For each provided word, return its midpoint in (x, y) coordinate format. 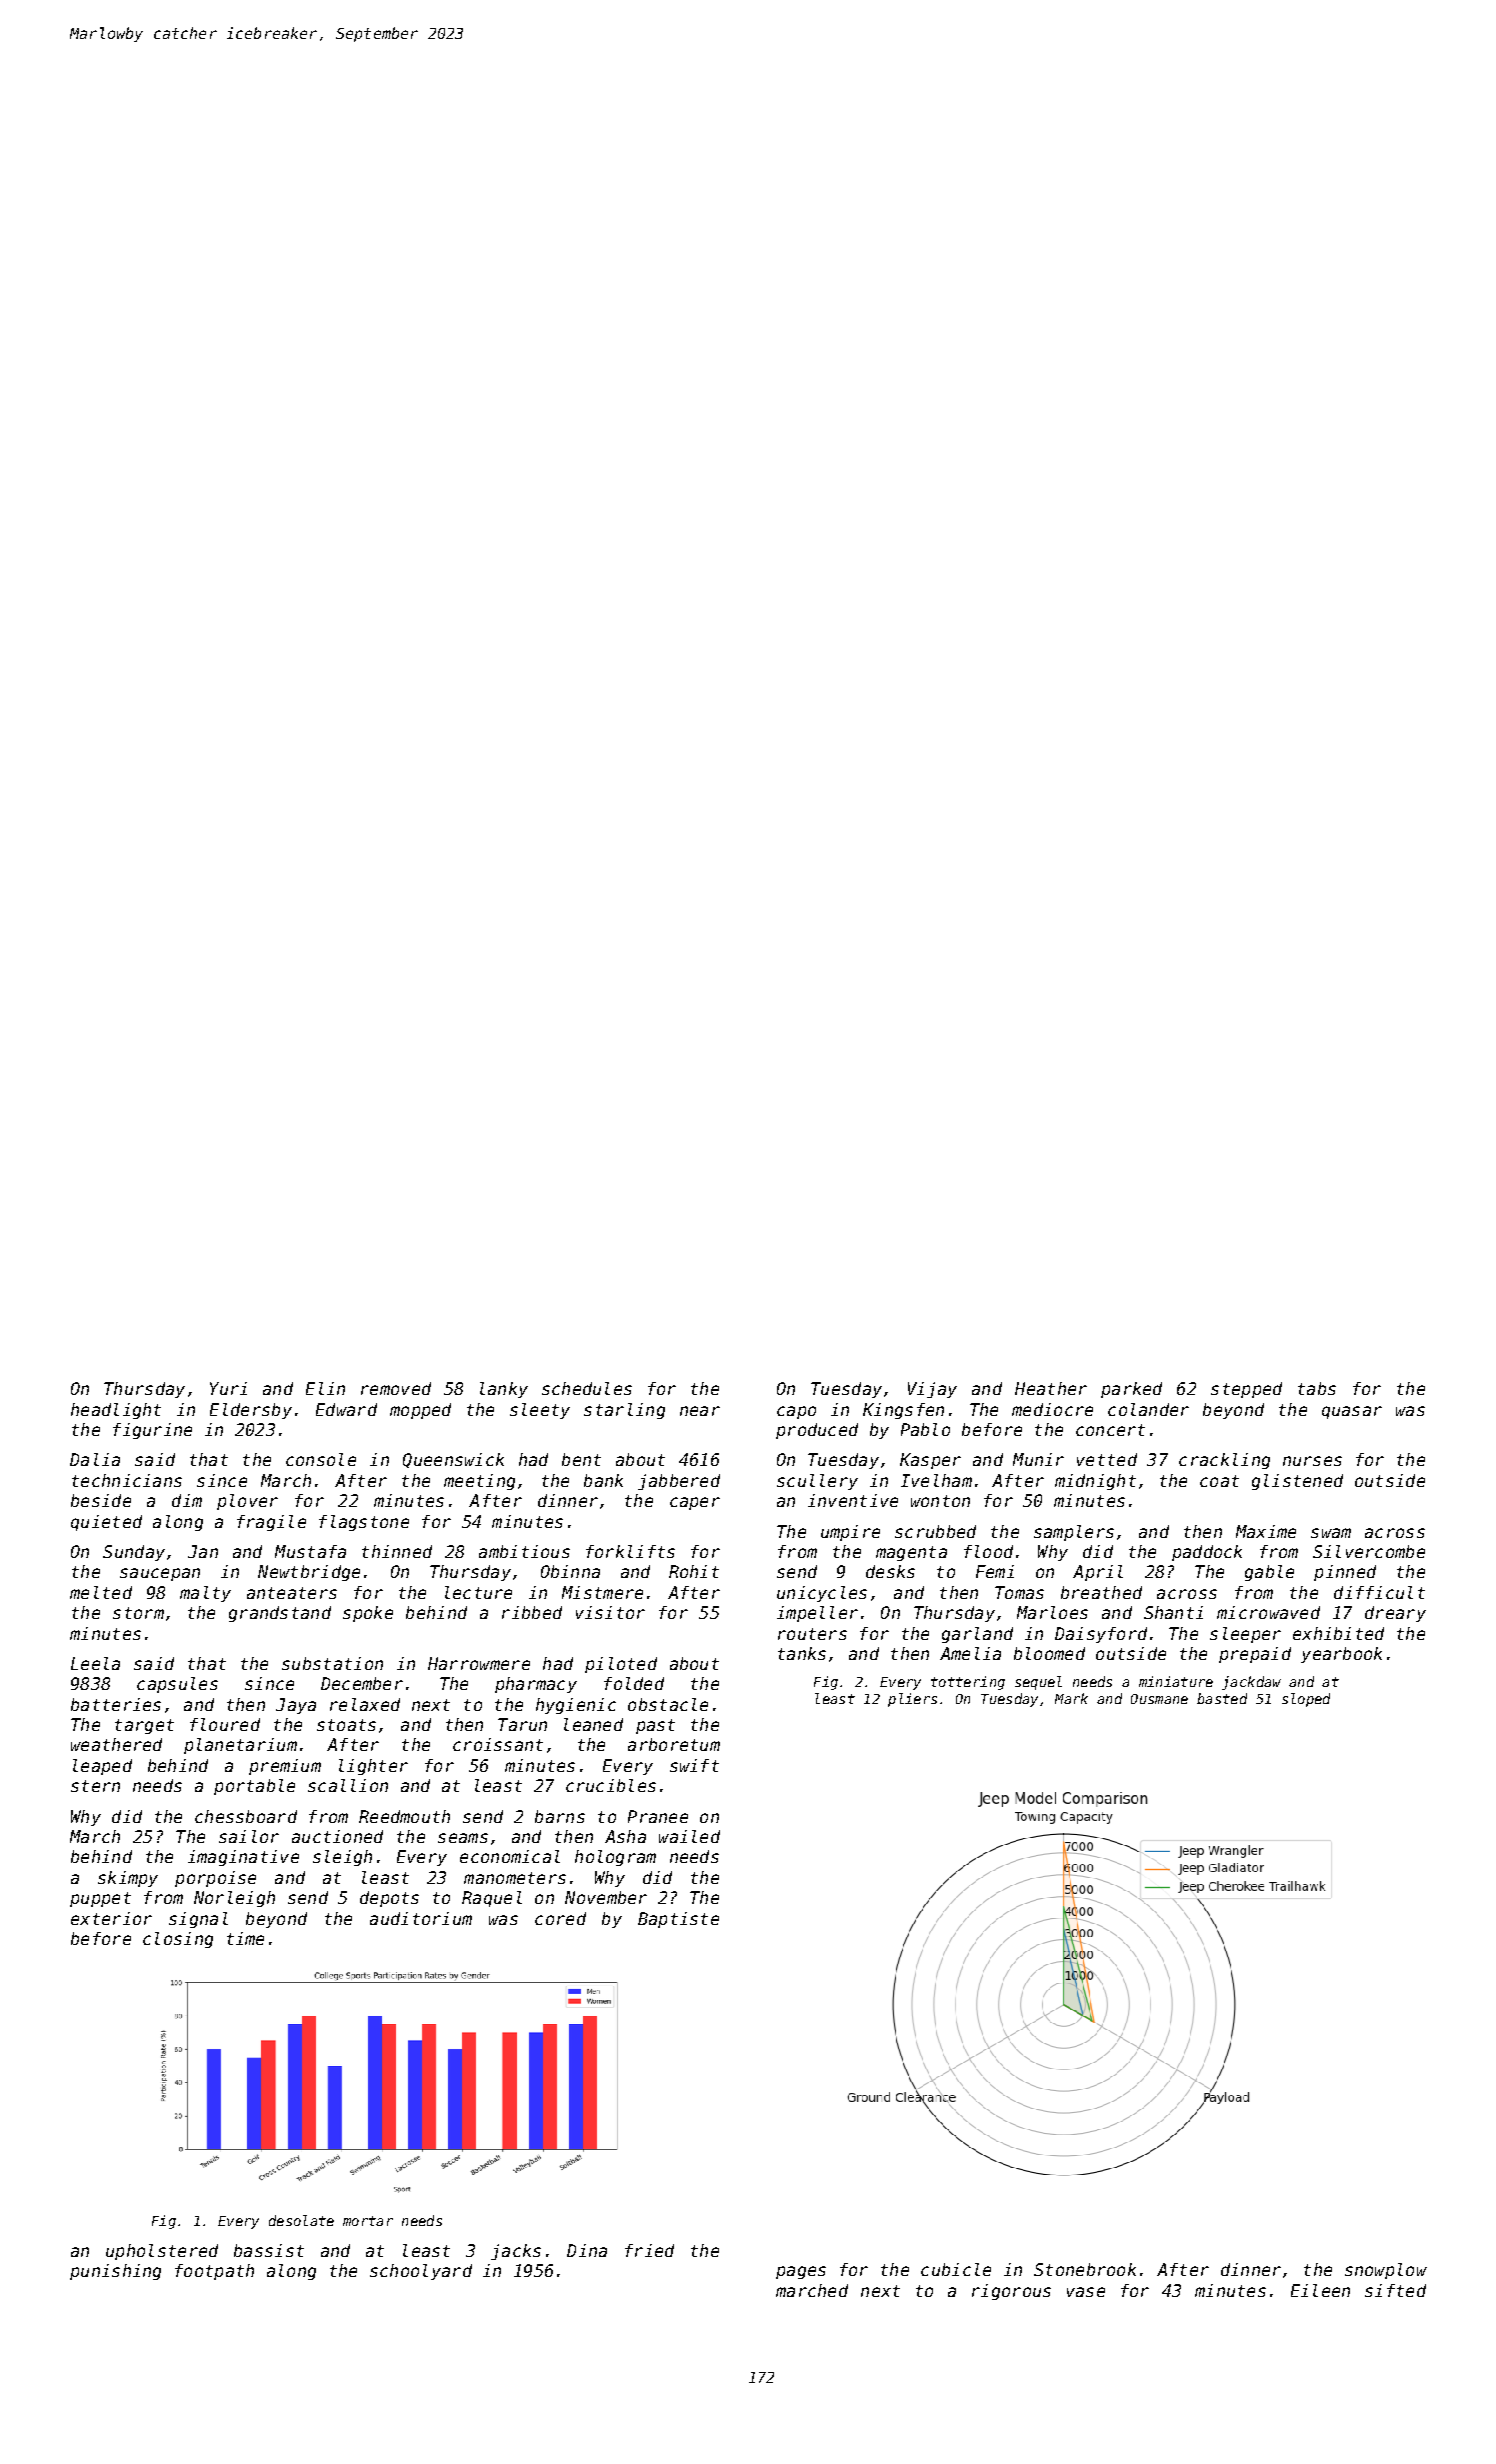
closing (178, 1940)
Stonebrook (1085, 2269)
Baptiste (678, 1920)
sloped (1306, 1700)
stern (95, 1786)
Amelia (970, 1653)
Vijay (932, 1390)
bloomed (1049, 1653)
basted (1222, 1698)
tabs (1317, 1388)
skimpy (128, 1879)
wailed (689, 1836)
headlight (116, 1411)
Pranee (658, 1816)
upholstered (162, 2252)
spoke (368, 1614)
